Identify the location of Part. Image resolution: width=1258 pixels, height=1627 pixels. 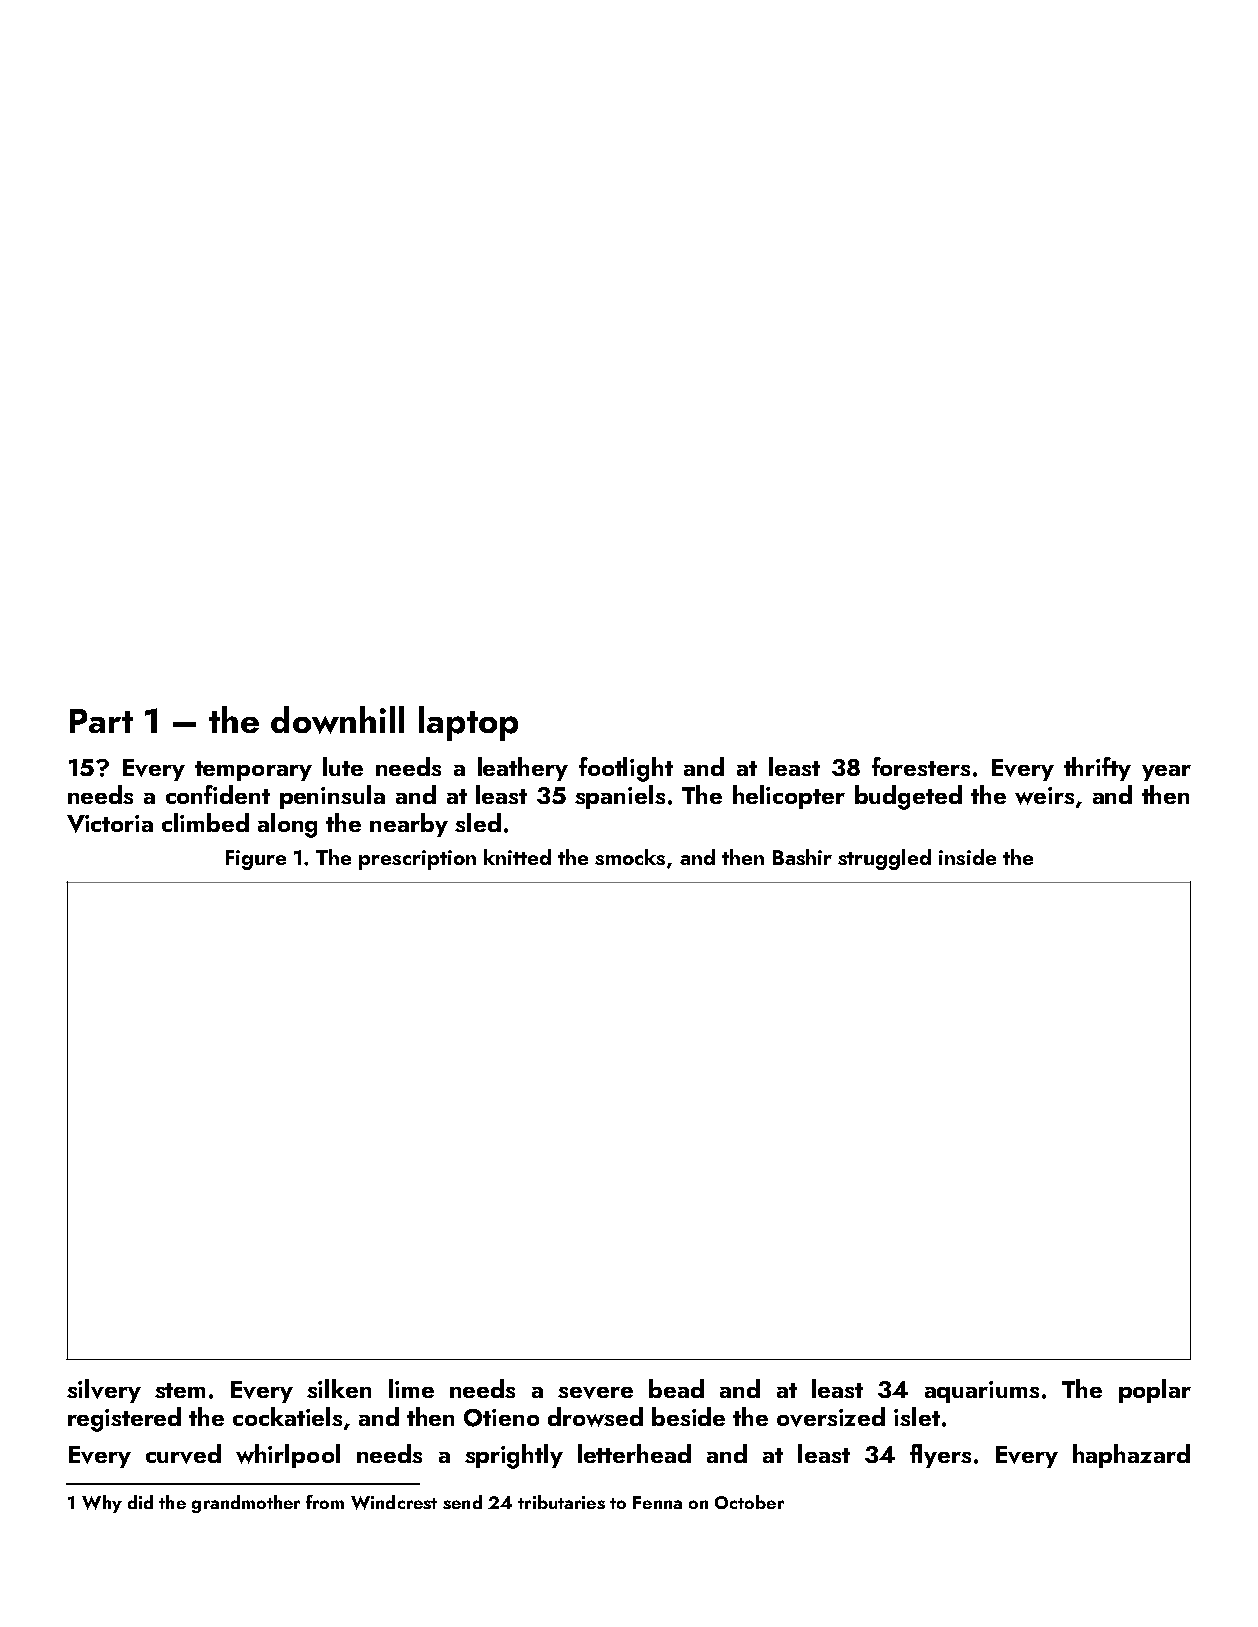
(101, 721).
